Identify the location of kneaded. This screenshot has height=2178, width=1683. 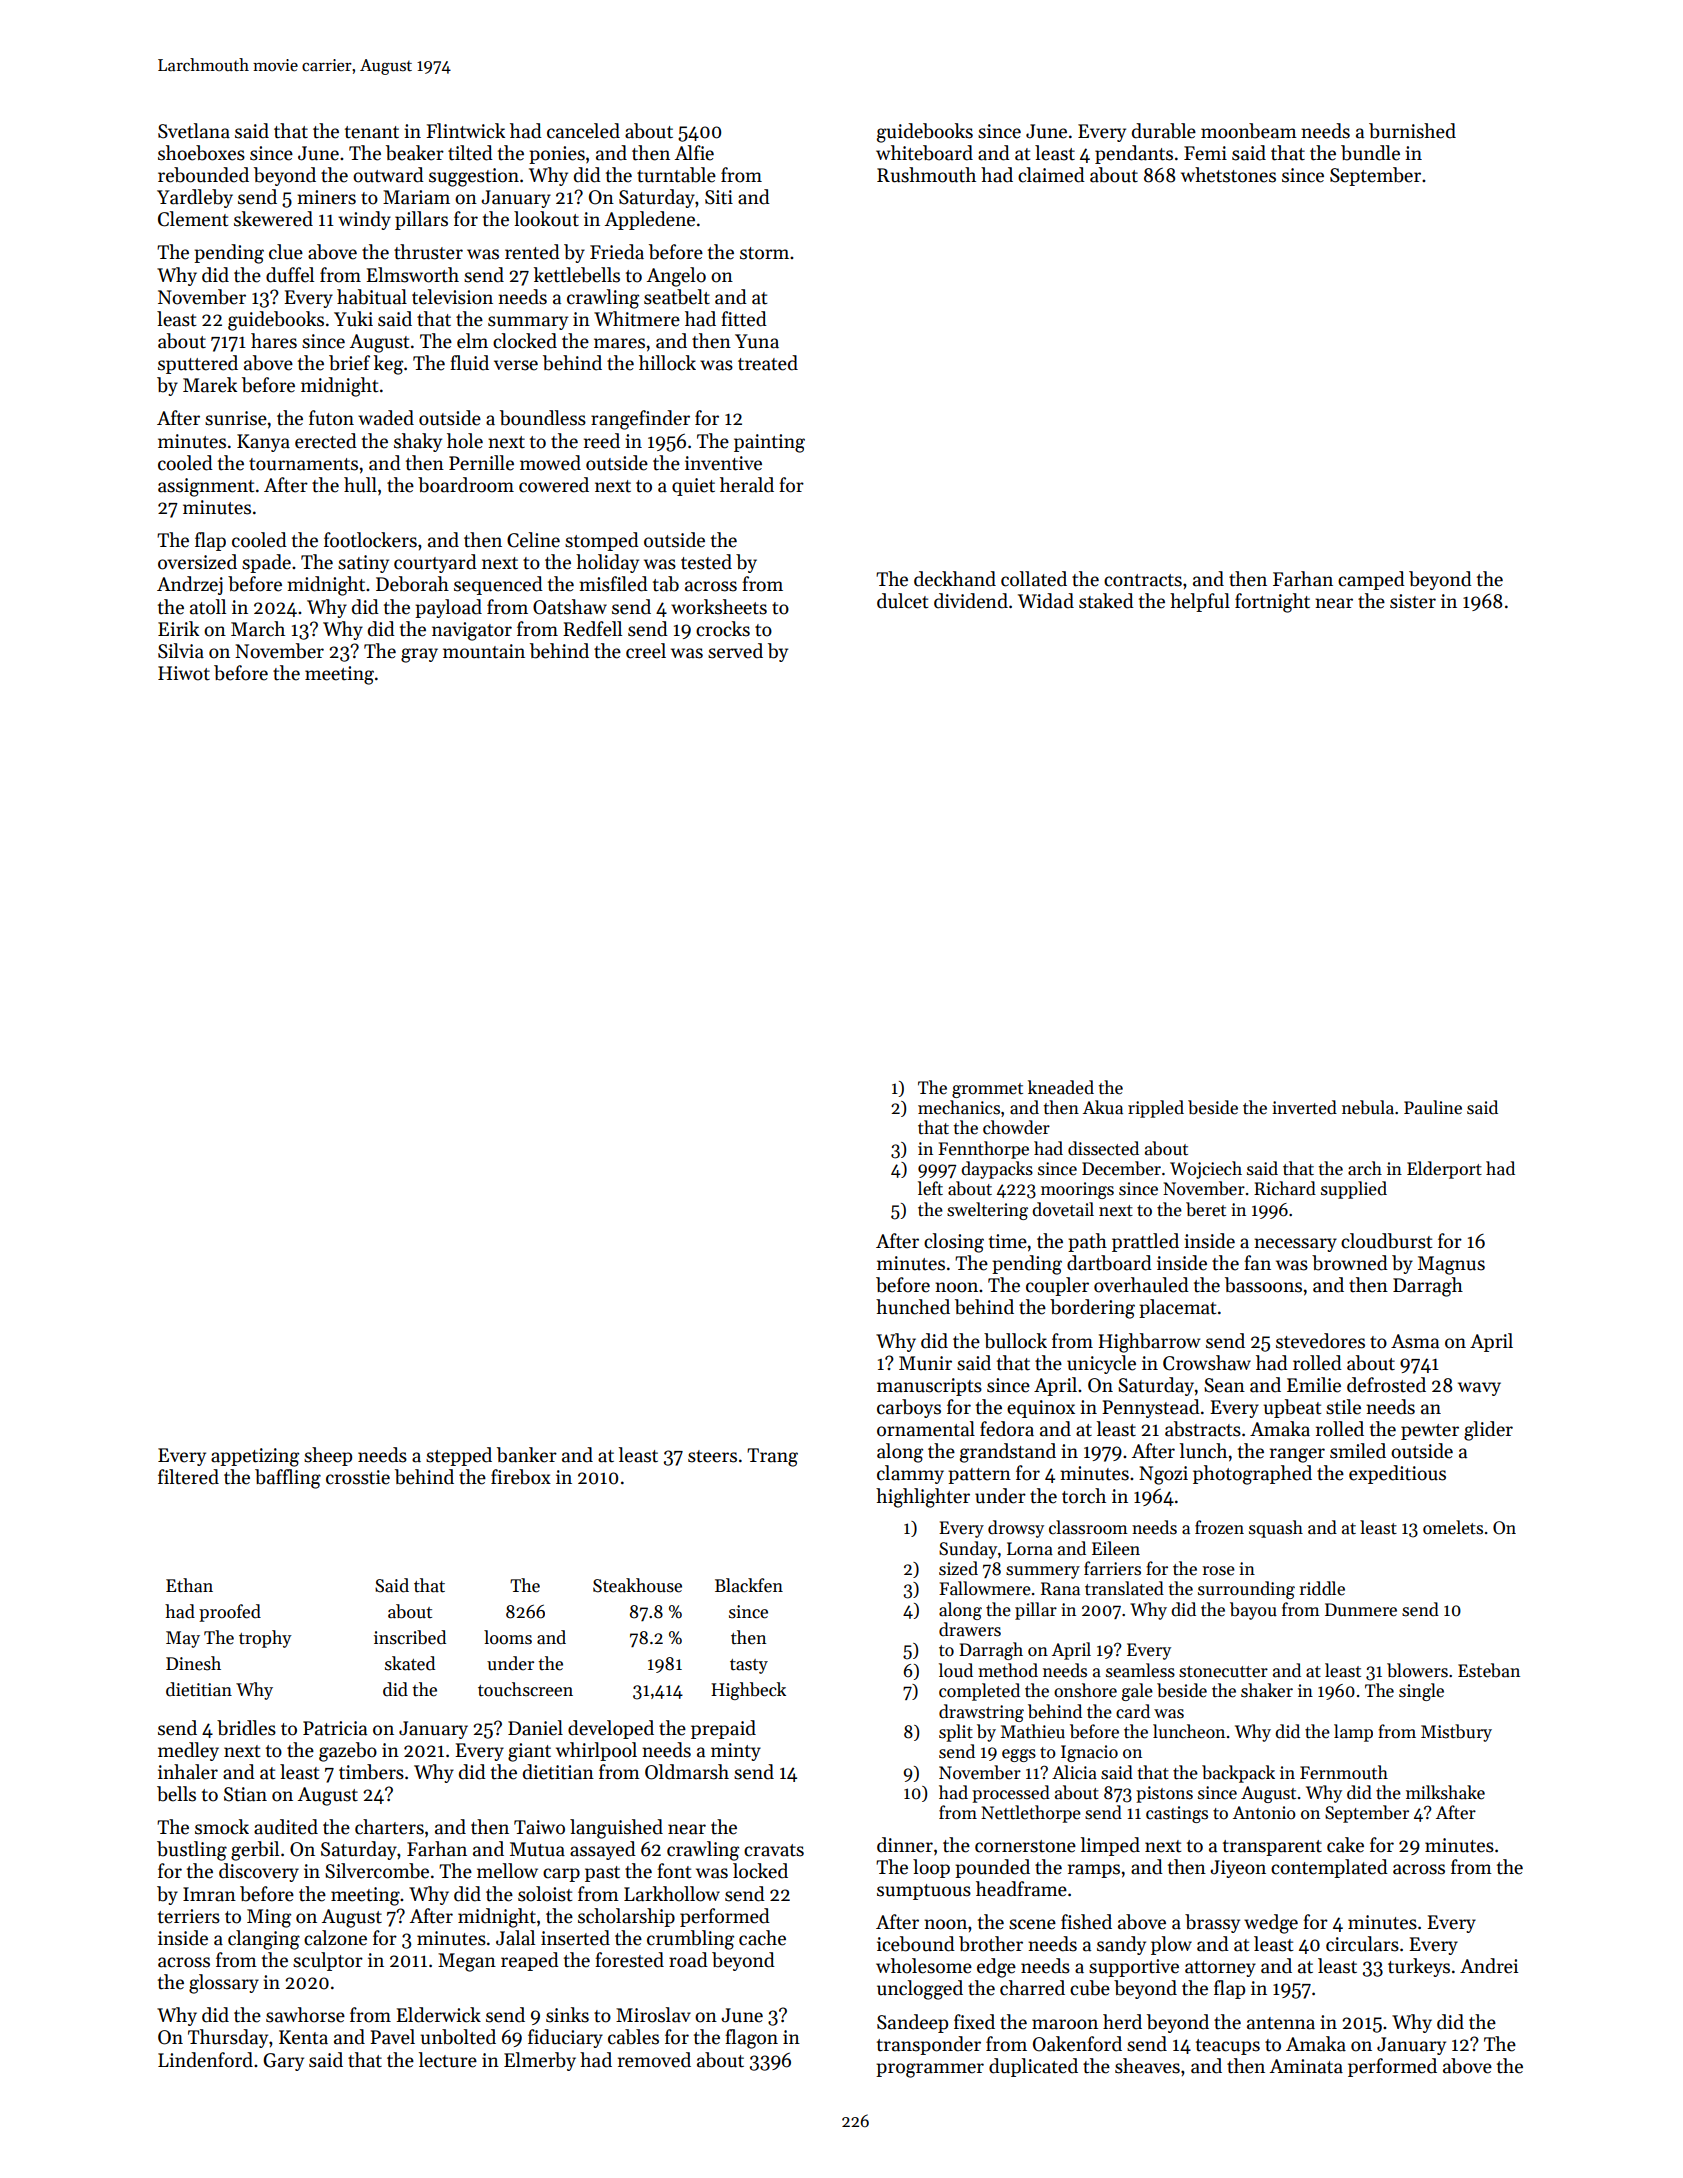
(1061, 1087).
